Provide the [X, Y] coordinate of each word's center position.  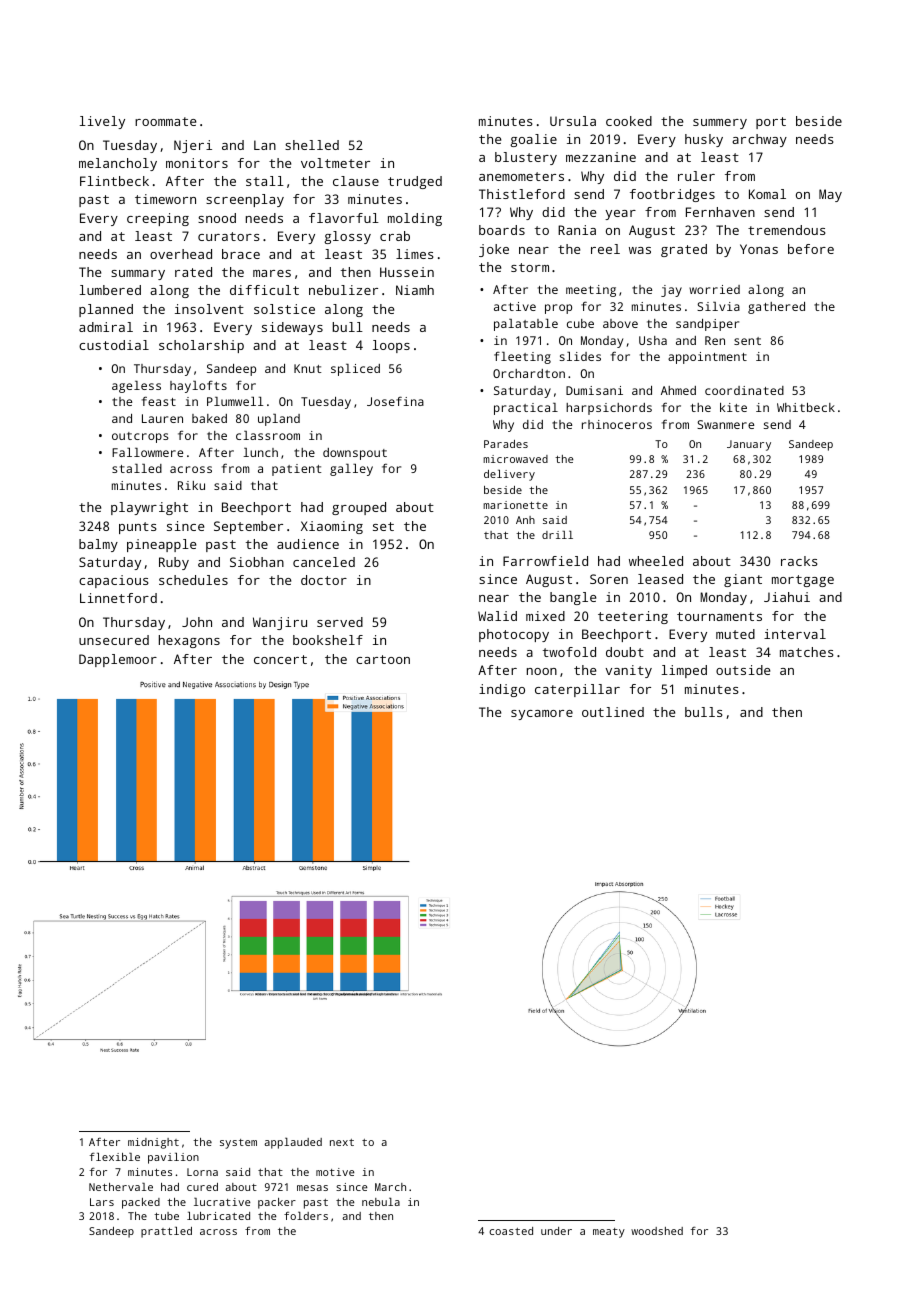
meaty [609, 1233]
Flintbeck [114, 181]
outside [743, 670]
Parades [506, 444]
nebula [381, 1202]
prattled [166, 1232]
